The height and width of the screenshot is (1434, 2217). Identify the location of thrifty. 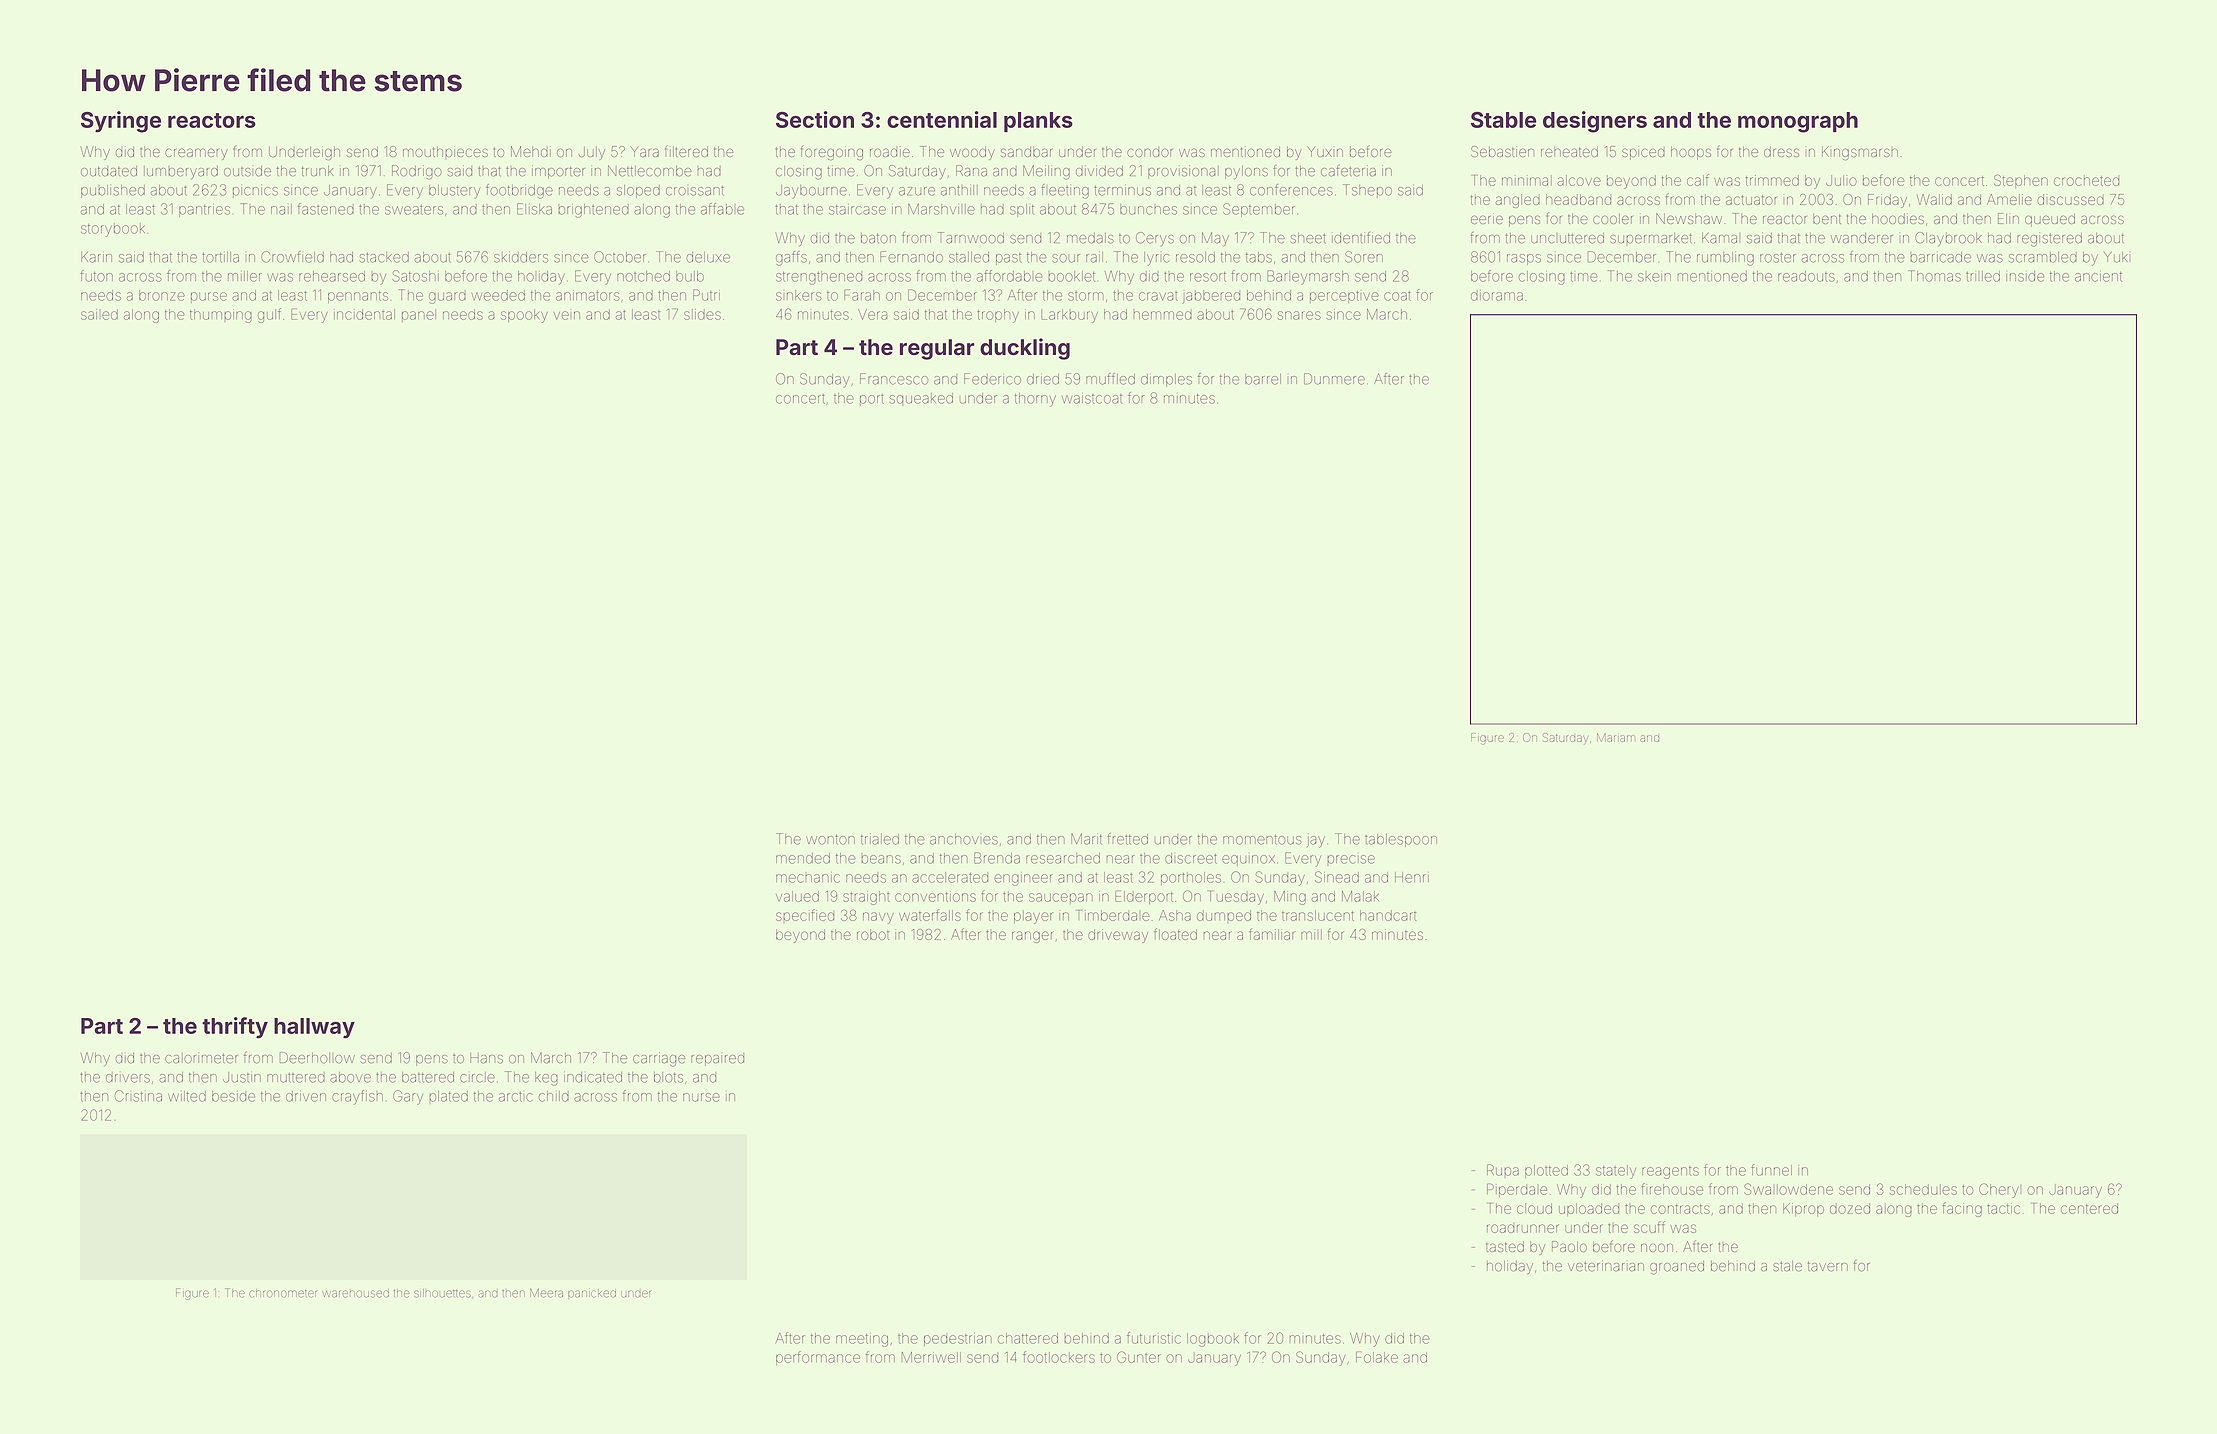
(235, 1028).
